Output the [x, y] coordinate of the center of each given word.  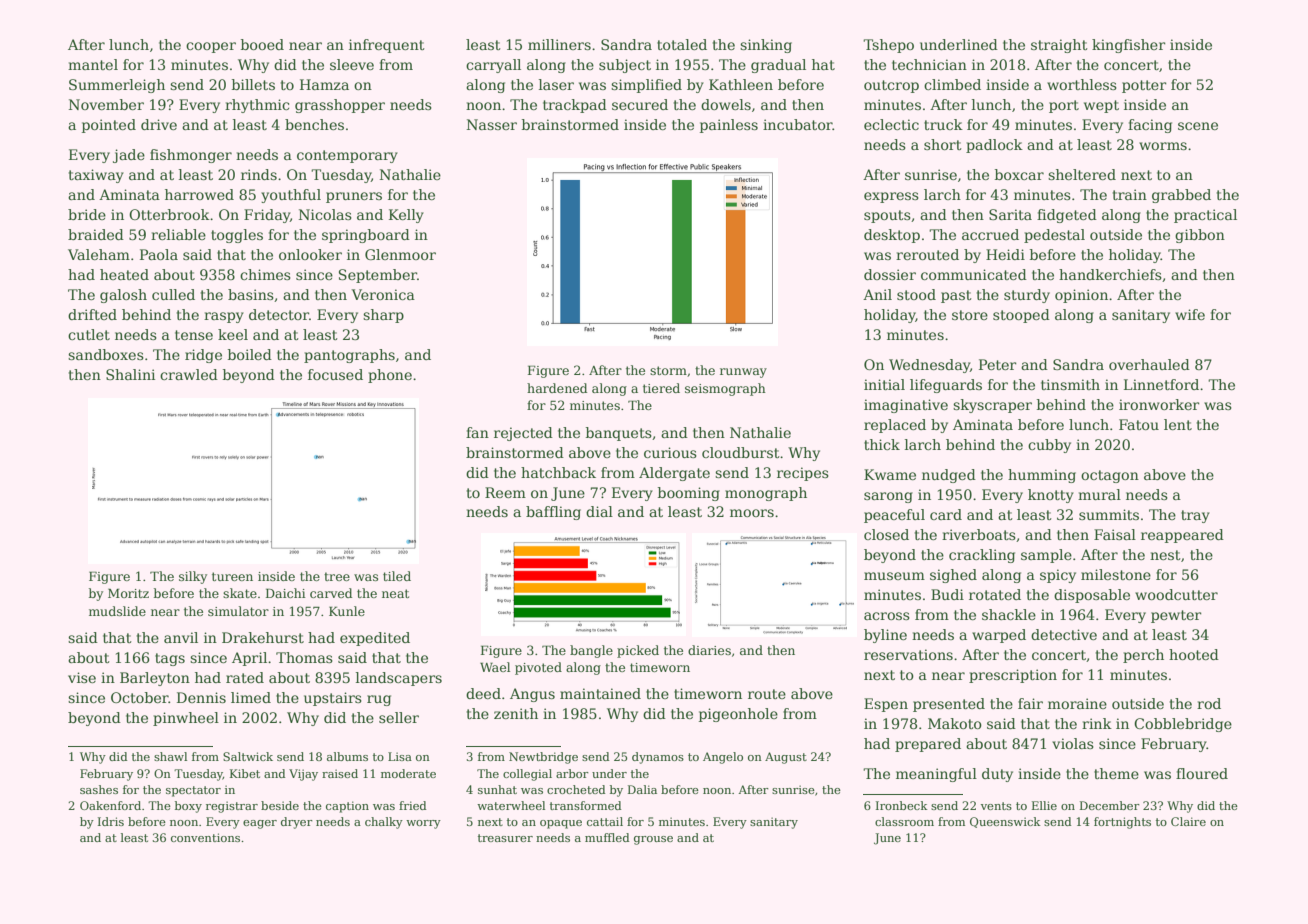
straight [1059, 46]
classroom [904, 821]
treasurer [505, 838]
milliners [559, 44]
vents [996, 806]
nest [1165, 555]
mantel [93, 64]
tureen [232, 576]
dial [599, 511]
